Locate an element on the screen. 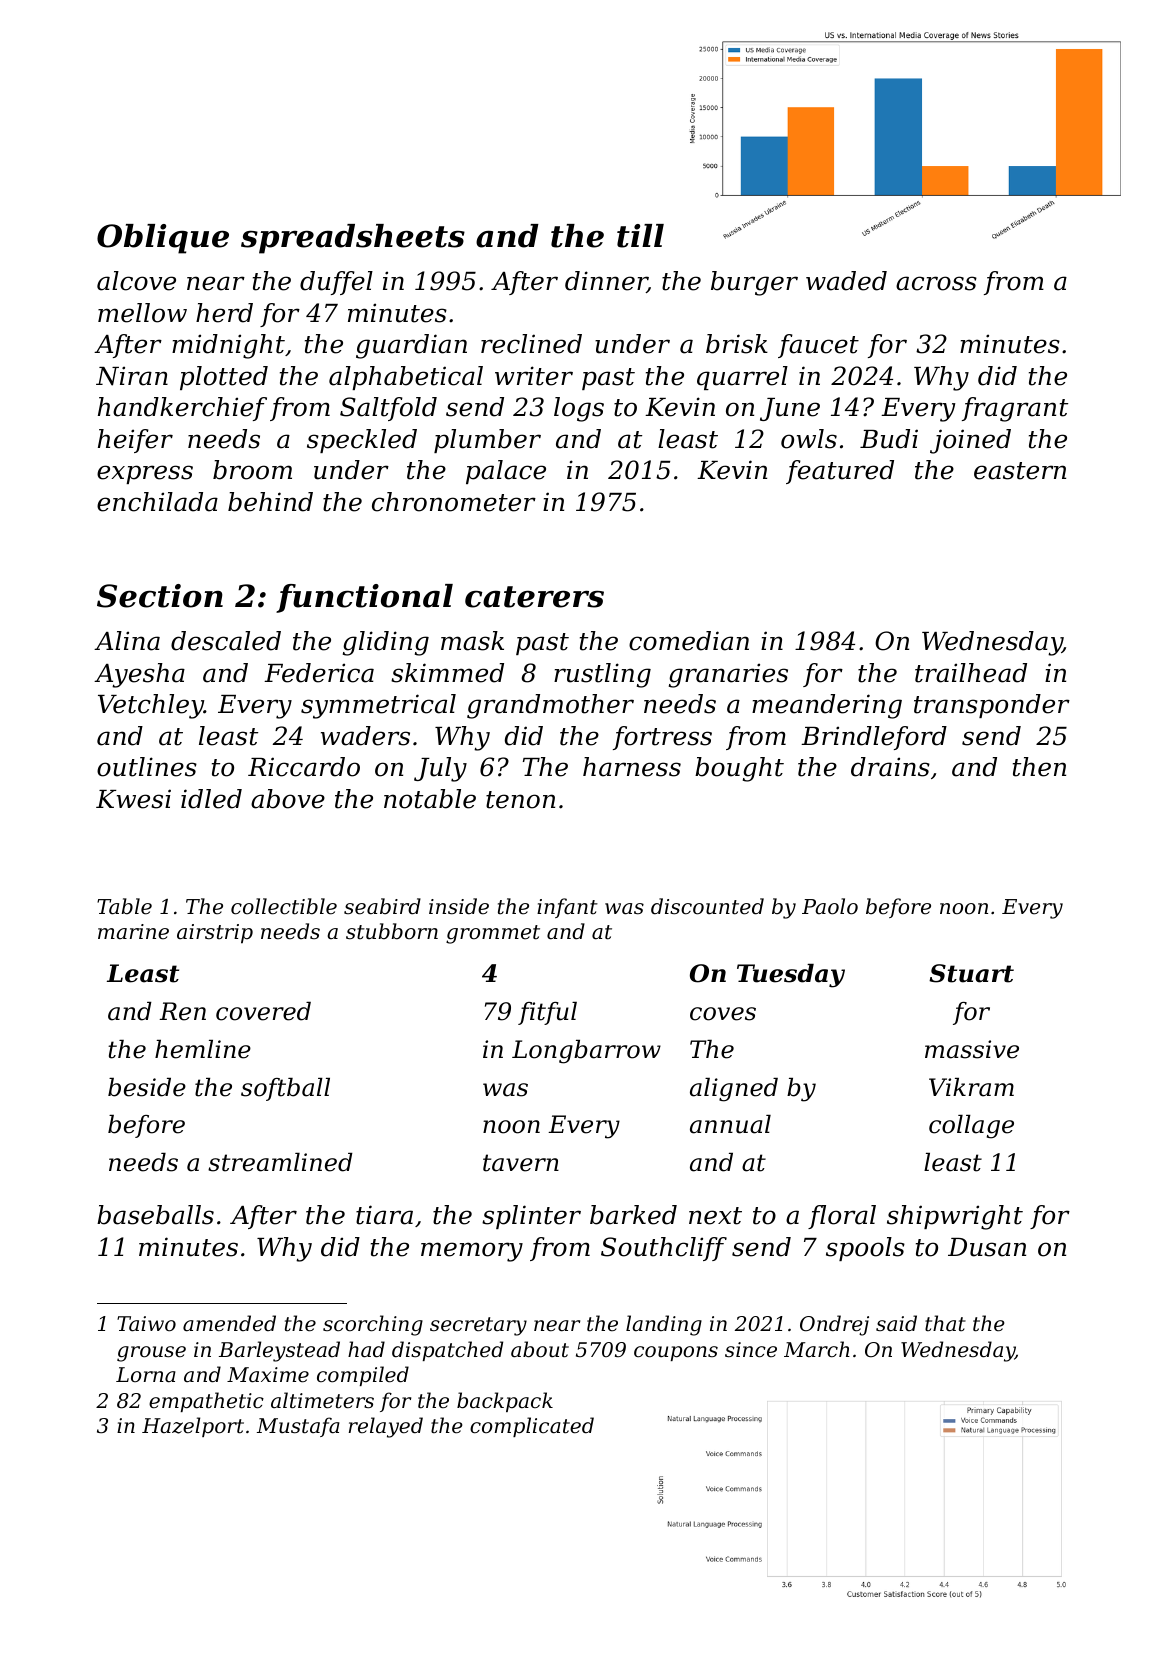 Image resolution: width=1165 pixels, height=1654 pixels. collage is located at coordinates (971, 1127).
